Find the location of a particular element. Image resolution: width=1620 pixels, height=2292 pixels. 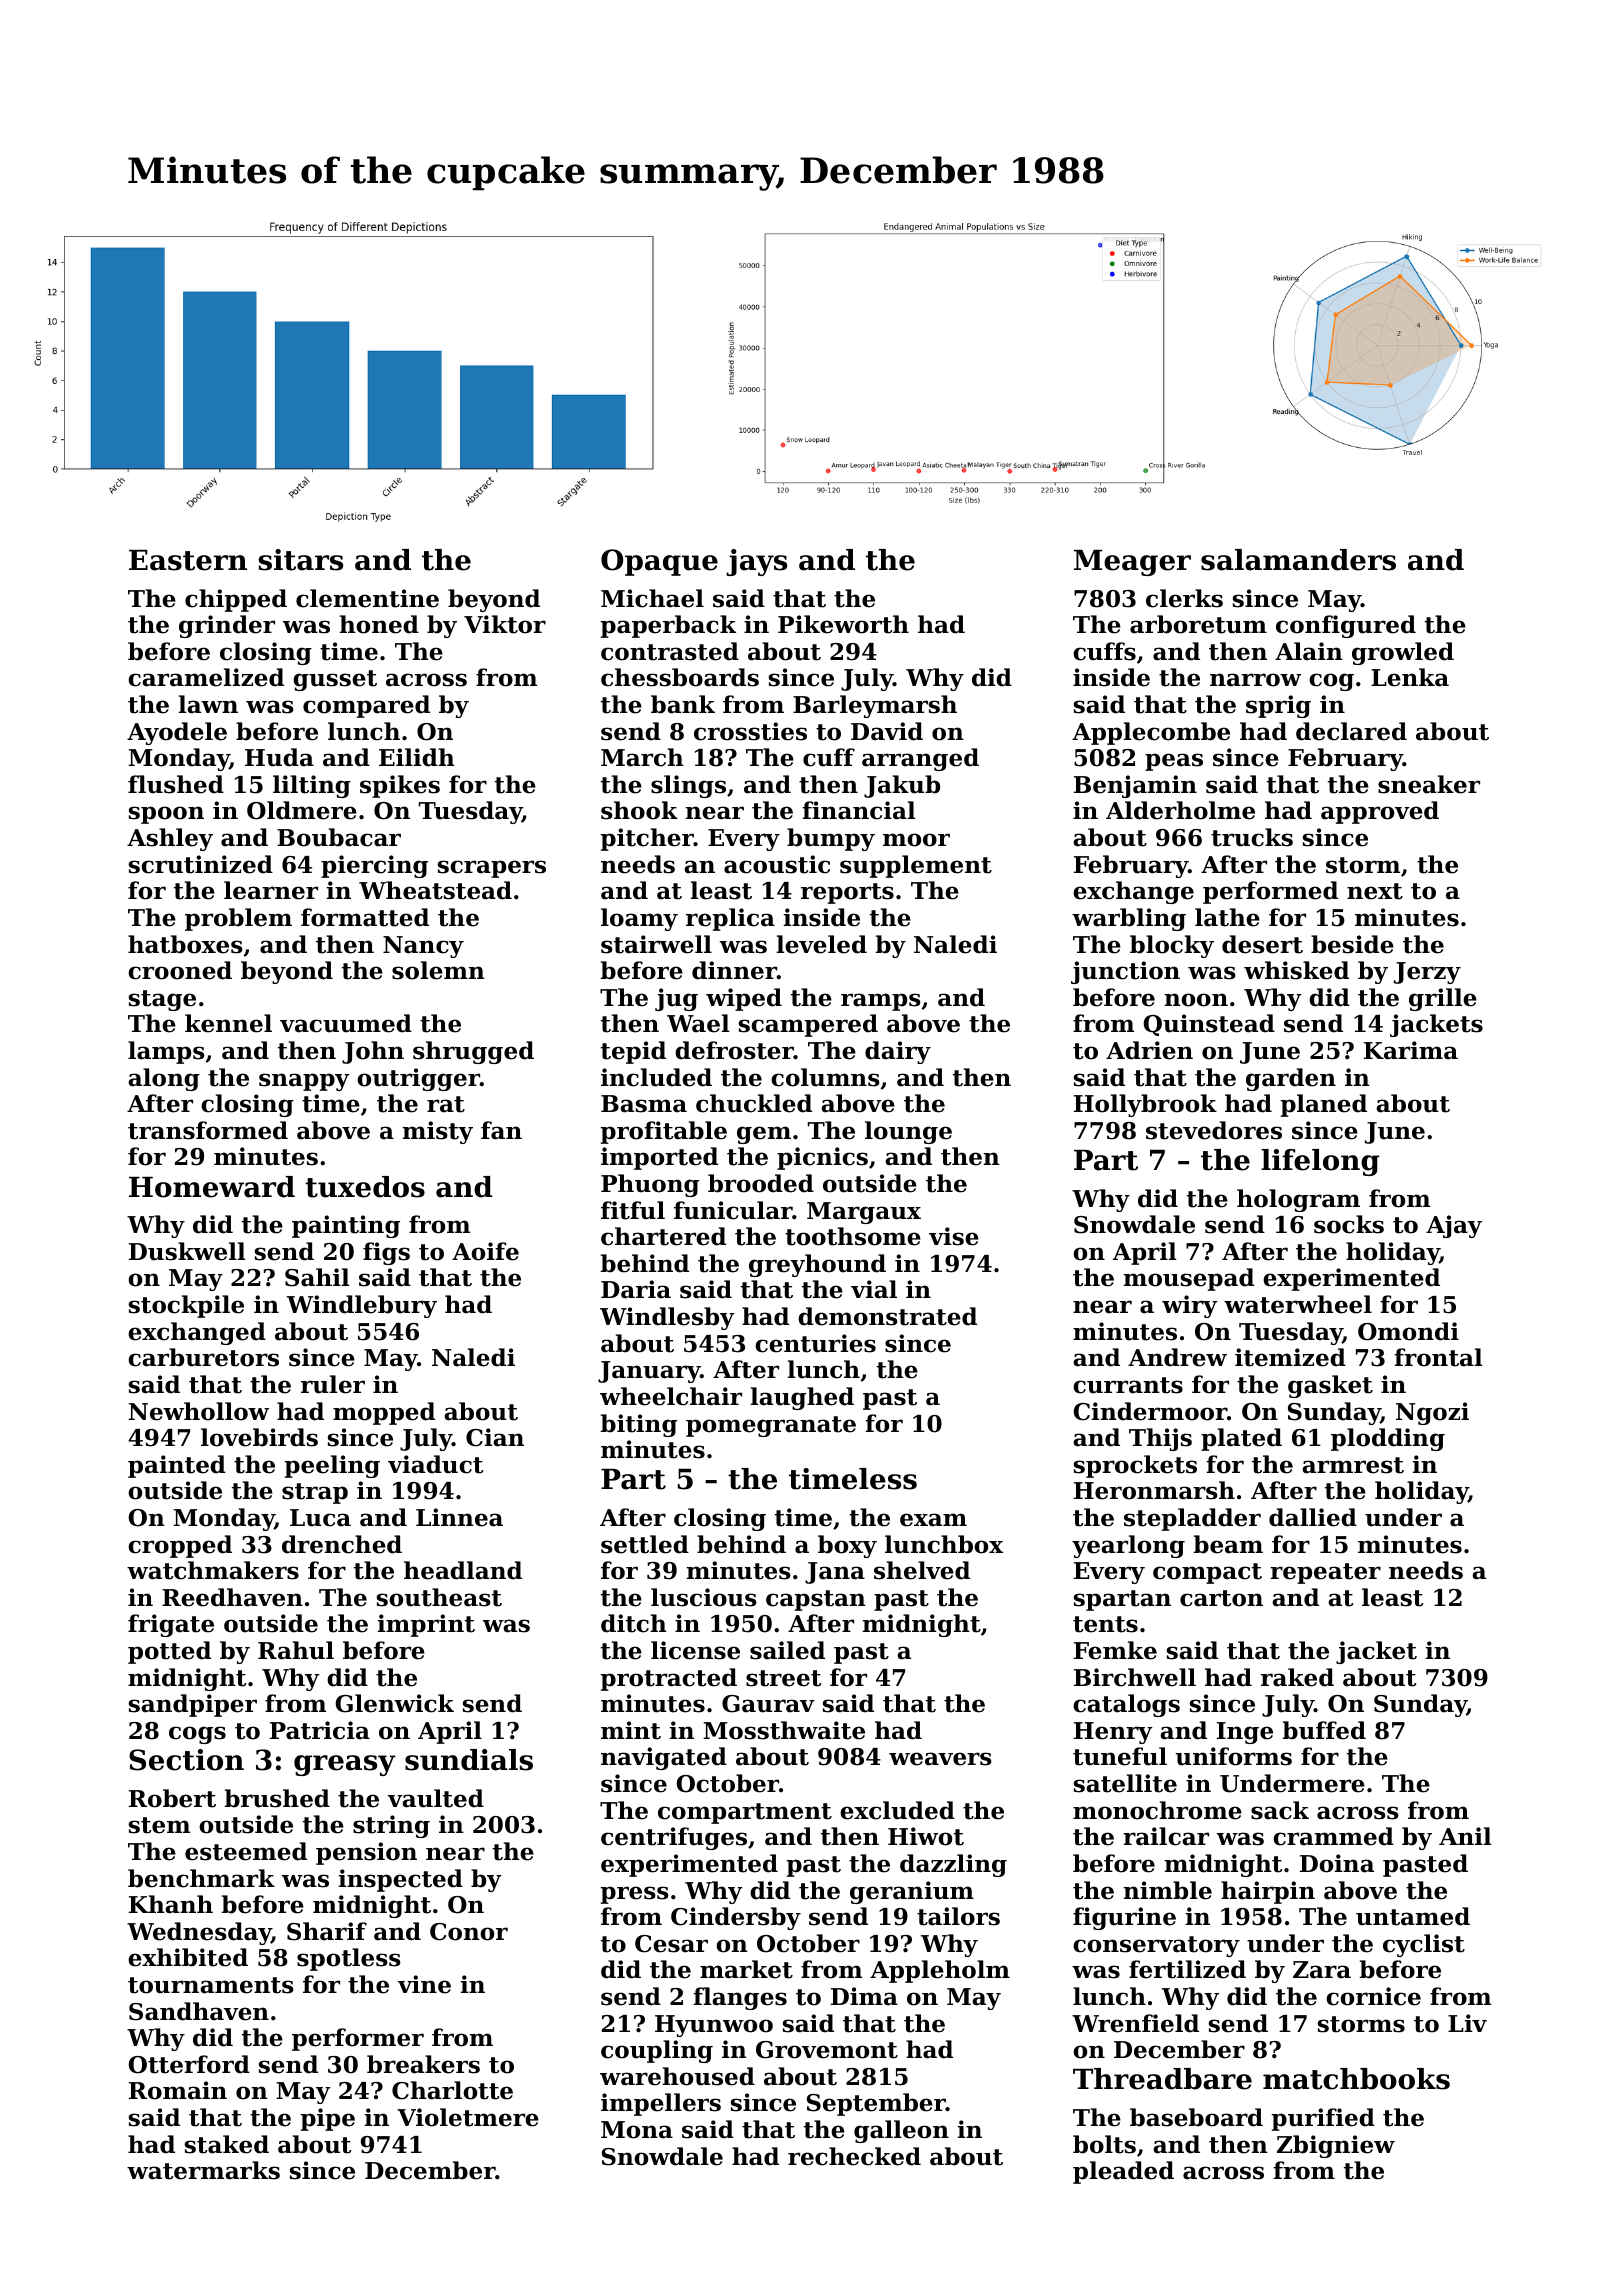

waterwheel is located at coordinates (1298, 1304).
